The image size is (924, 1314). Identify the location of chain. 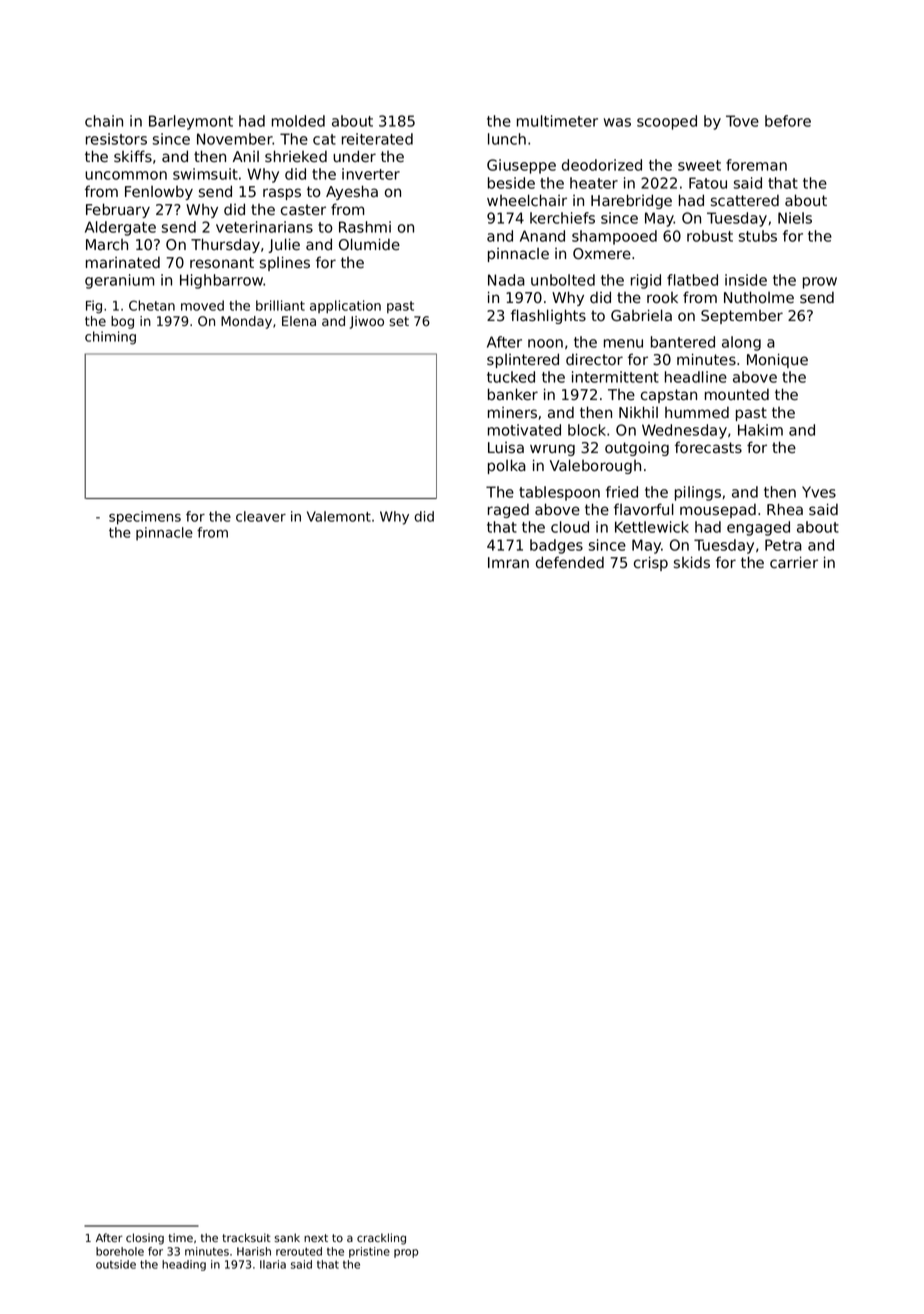
(104, 121).
